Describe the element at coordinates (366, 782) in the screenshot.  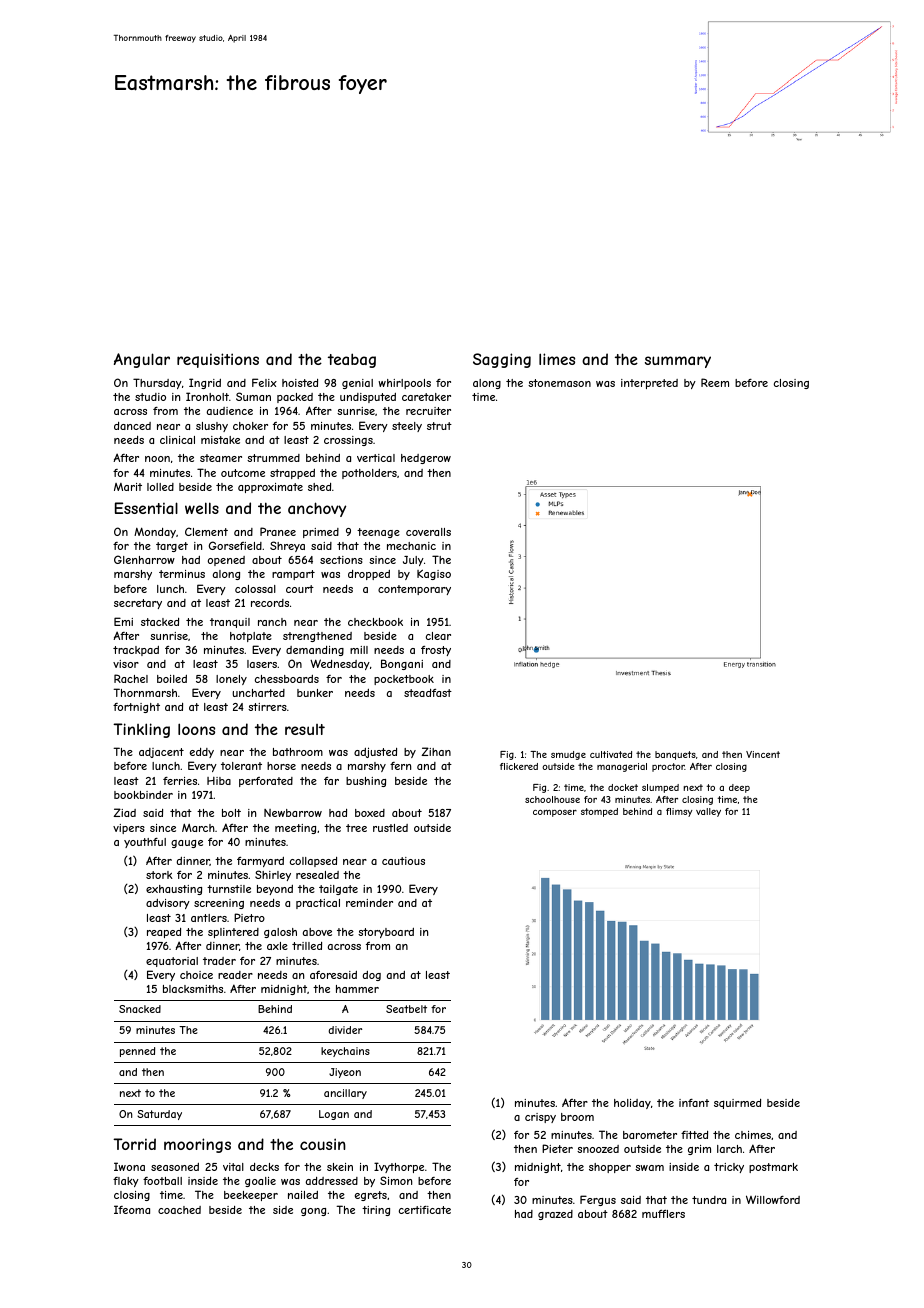
I see `bushing` at that location.
